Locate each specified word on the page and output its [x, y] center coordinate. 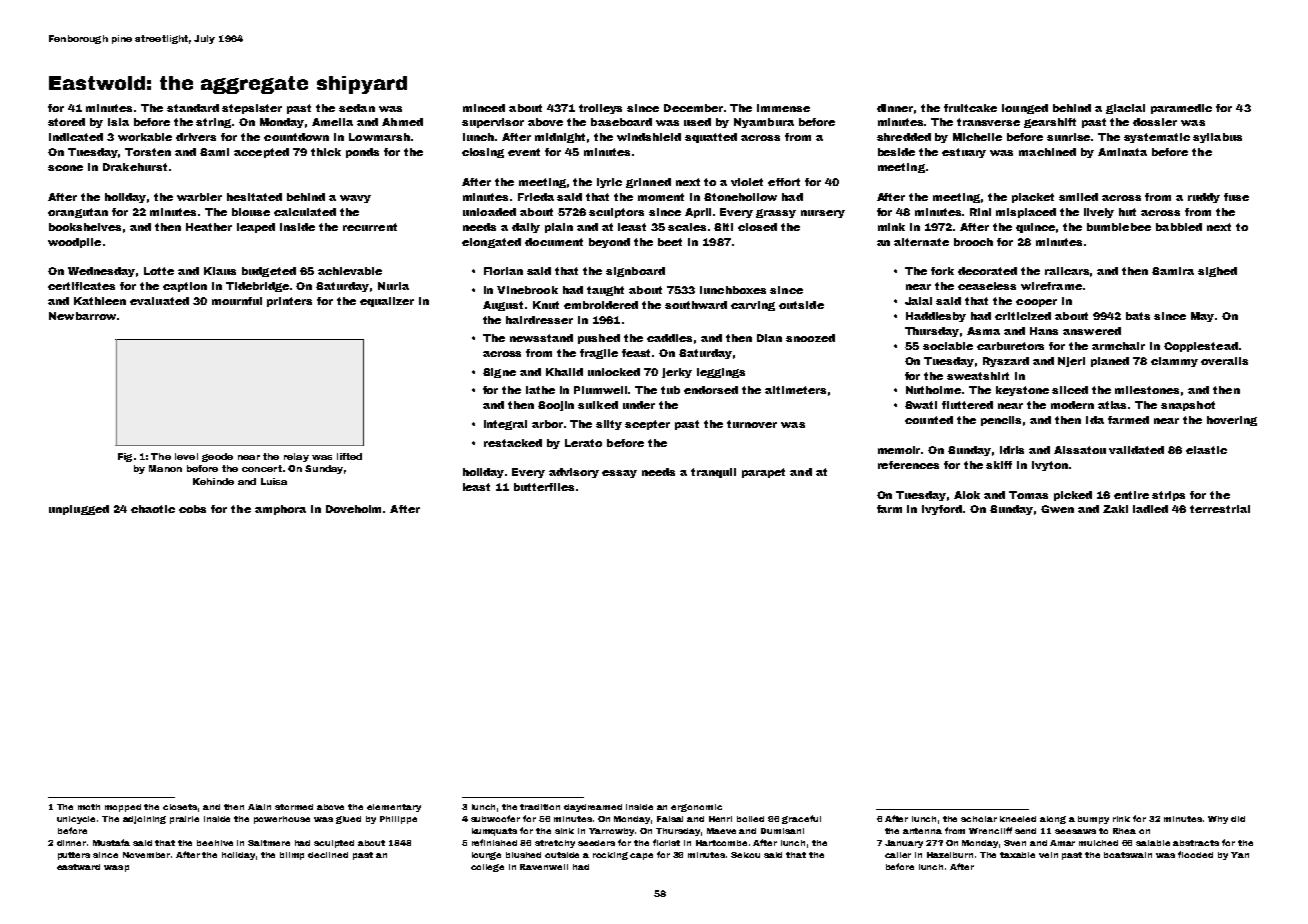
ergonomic [696, 808]
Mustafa [111, 842]
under [639, 405]
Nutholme [933, 390]
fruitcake [970, 108]
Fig [125, 457]
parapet [763, 473]
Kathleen [100, 301]
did [1238, 819]
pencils [1001, 421]
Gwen [1057, 509]
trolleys [600, 109]
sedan [357, 108]
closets [181, 808]
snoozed [810, 338]
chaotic [153, 509]
